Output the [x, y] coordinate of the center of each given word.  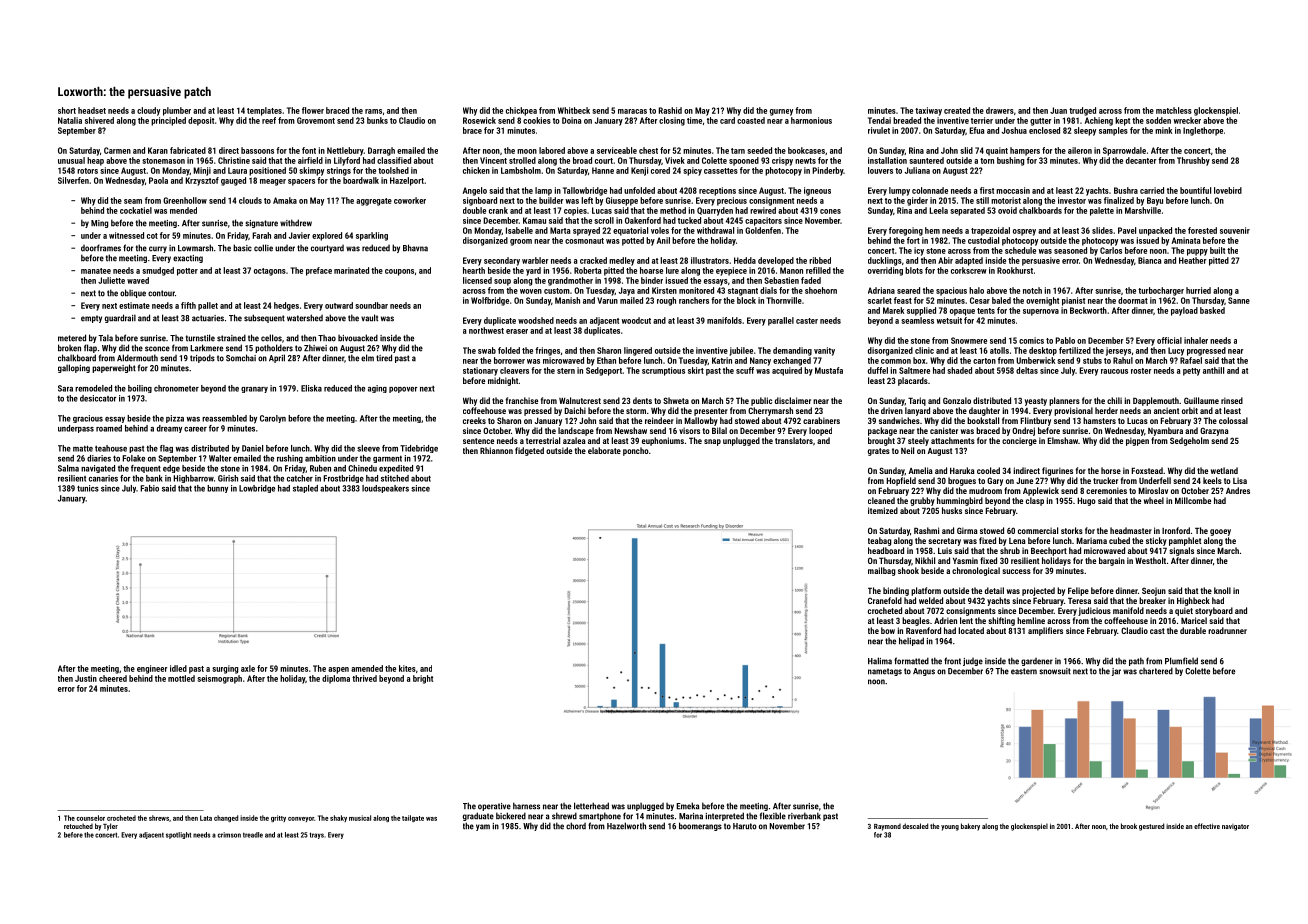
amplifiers [1045, 631]
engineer [152, 669]
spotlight [178, 835]
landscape [576, 431]
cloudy [148, 111]
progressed [1206, 351]
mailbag [881, 571]
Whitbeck [574, 110]
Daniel [252, 448]
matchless [1174, 110]
